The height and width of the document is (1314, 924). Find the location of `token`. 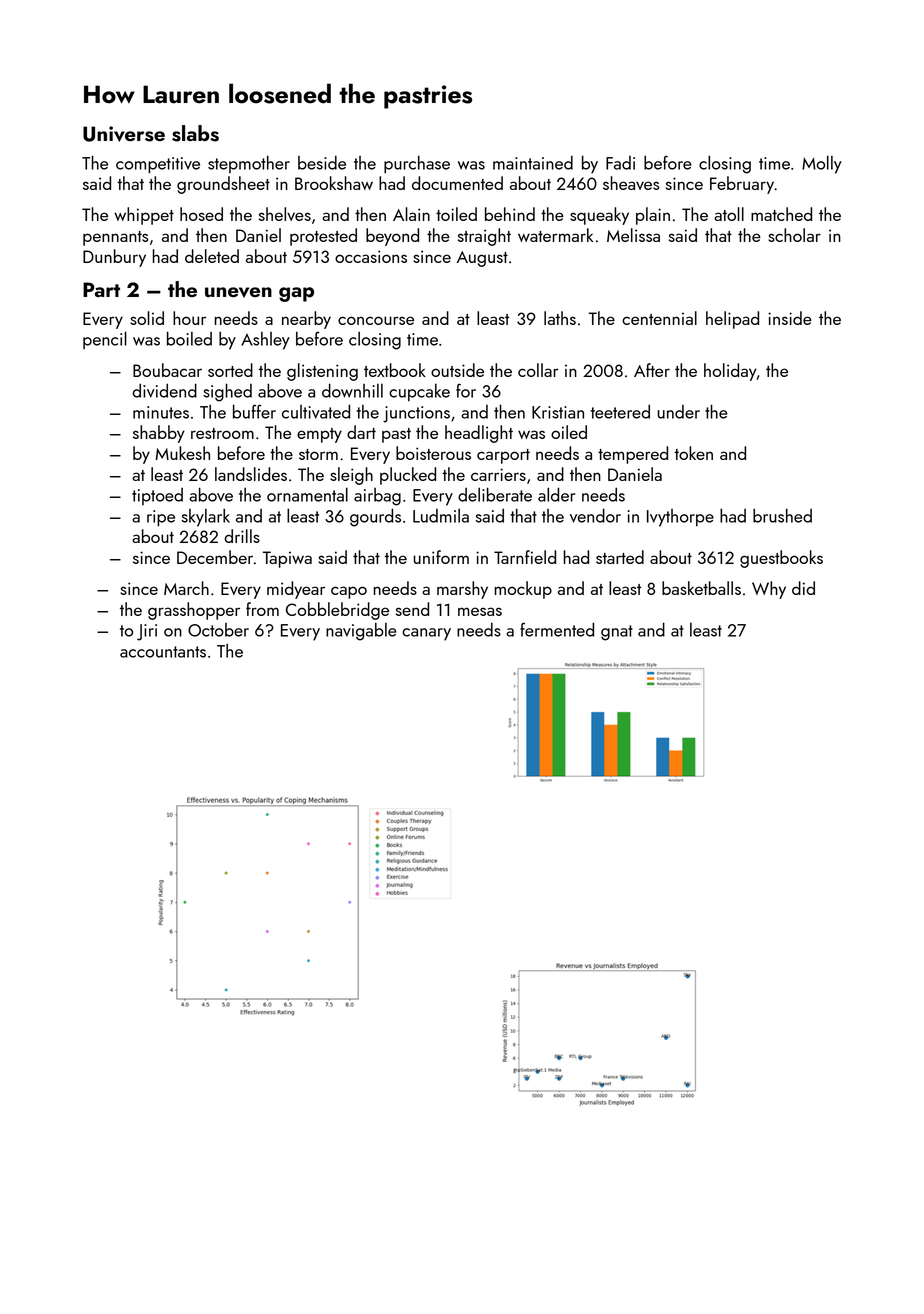

token is located at coordinates (693, 453).
